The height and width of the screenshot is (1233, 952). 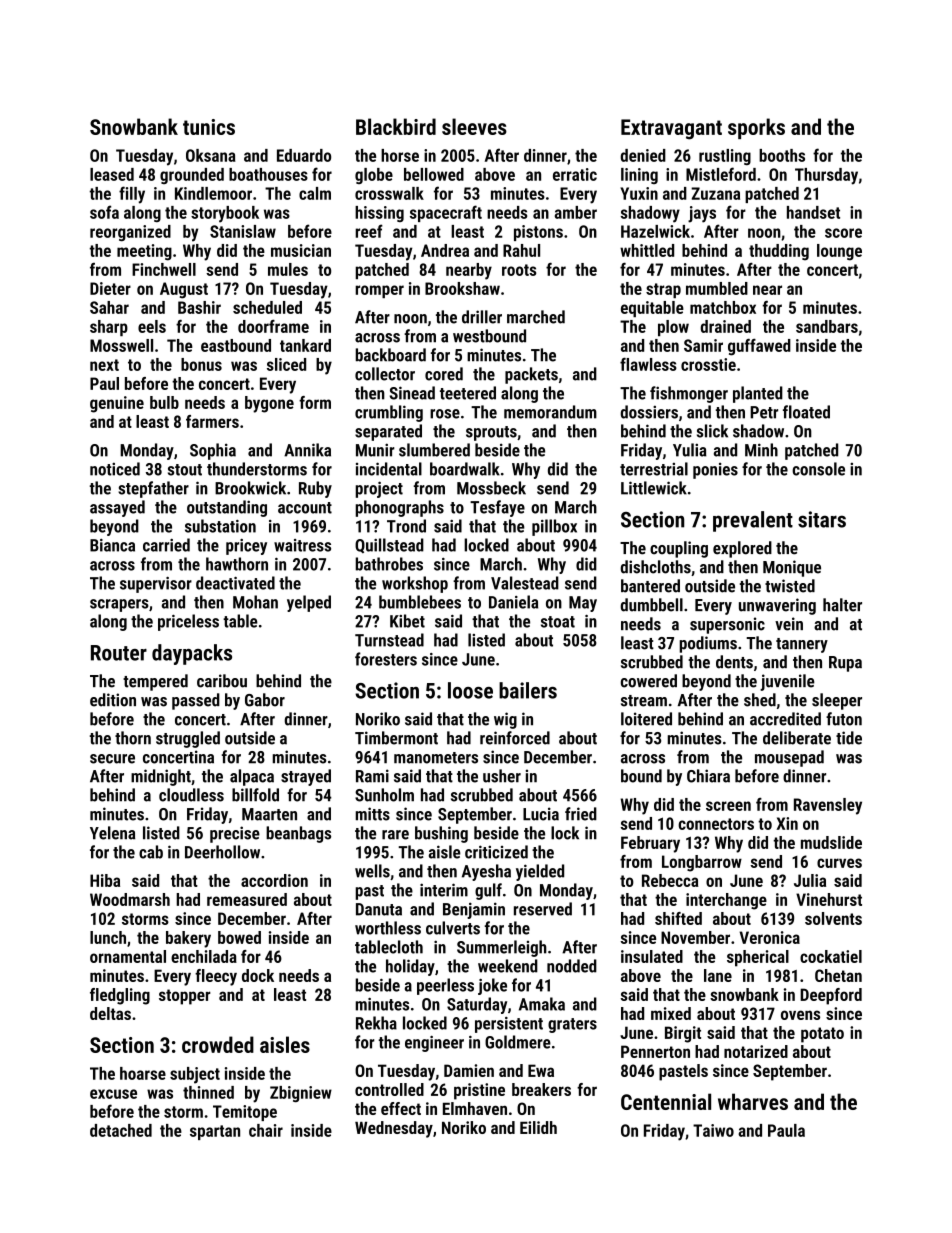 What do you see at coordinates (388, 928) in the screenshot?
I see `worthless` at bounding box center [388, 928].
